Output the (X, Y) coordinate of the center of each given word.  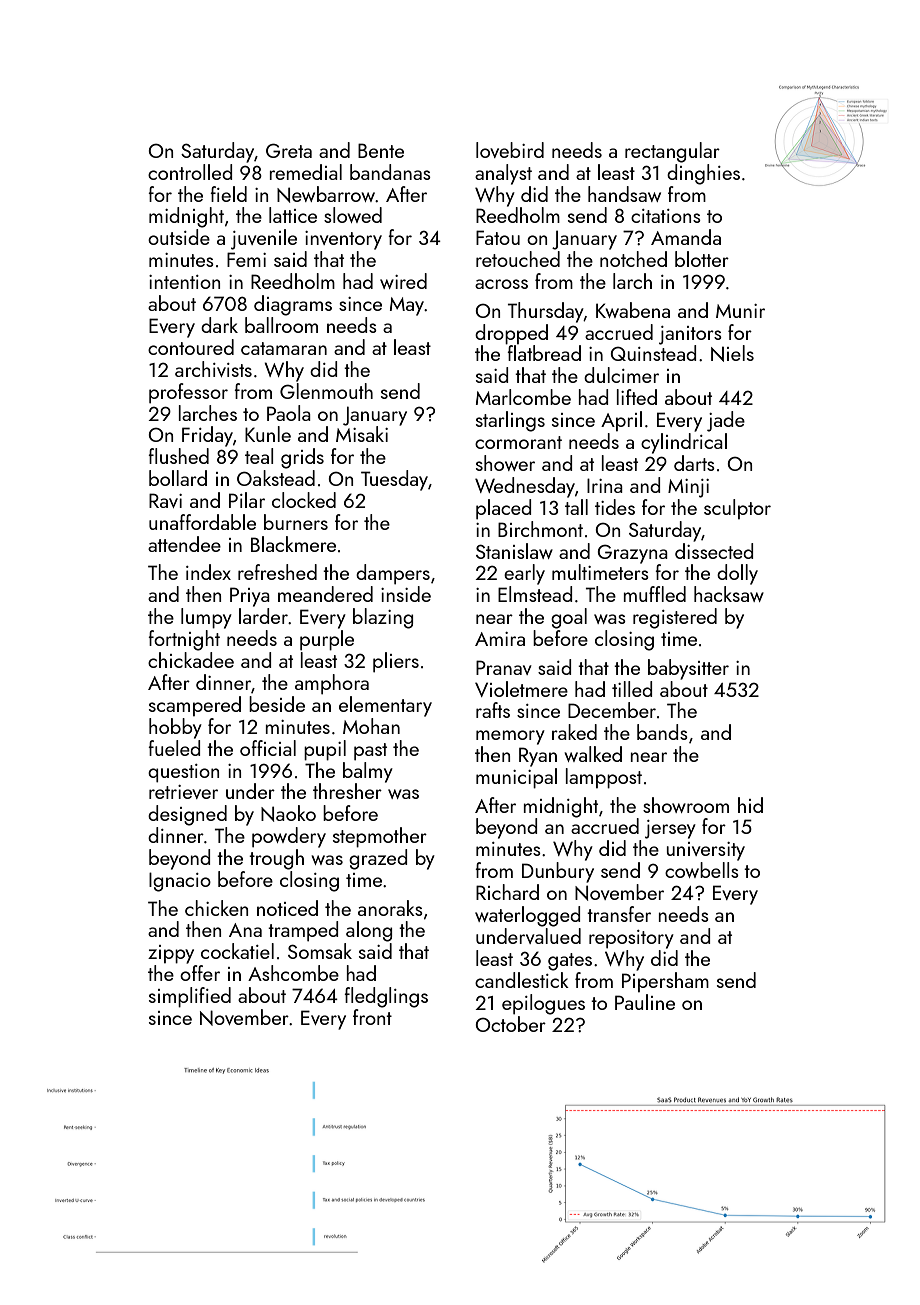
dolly (737, 574)
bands (662, 732)
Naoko (288, 813)
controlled (190, 172)
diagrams (293, 305)
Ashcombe (293, 973)
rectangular (672, 152)
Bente (381, 150)
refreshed (277, 572)
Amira (500, 639)
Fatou (498, 237)
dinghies (703, 174)
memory (510, 737)
